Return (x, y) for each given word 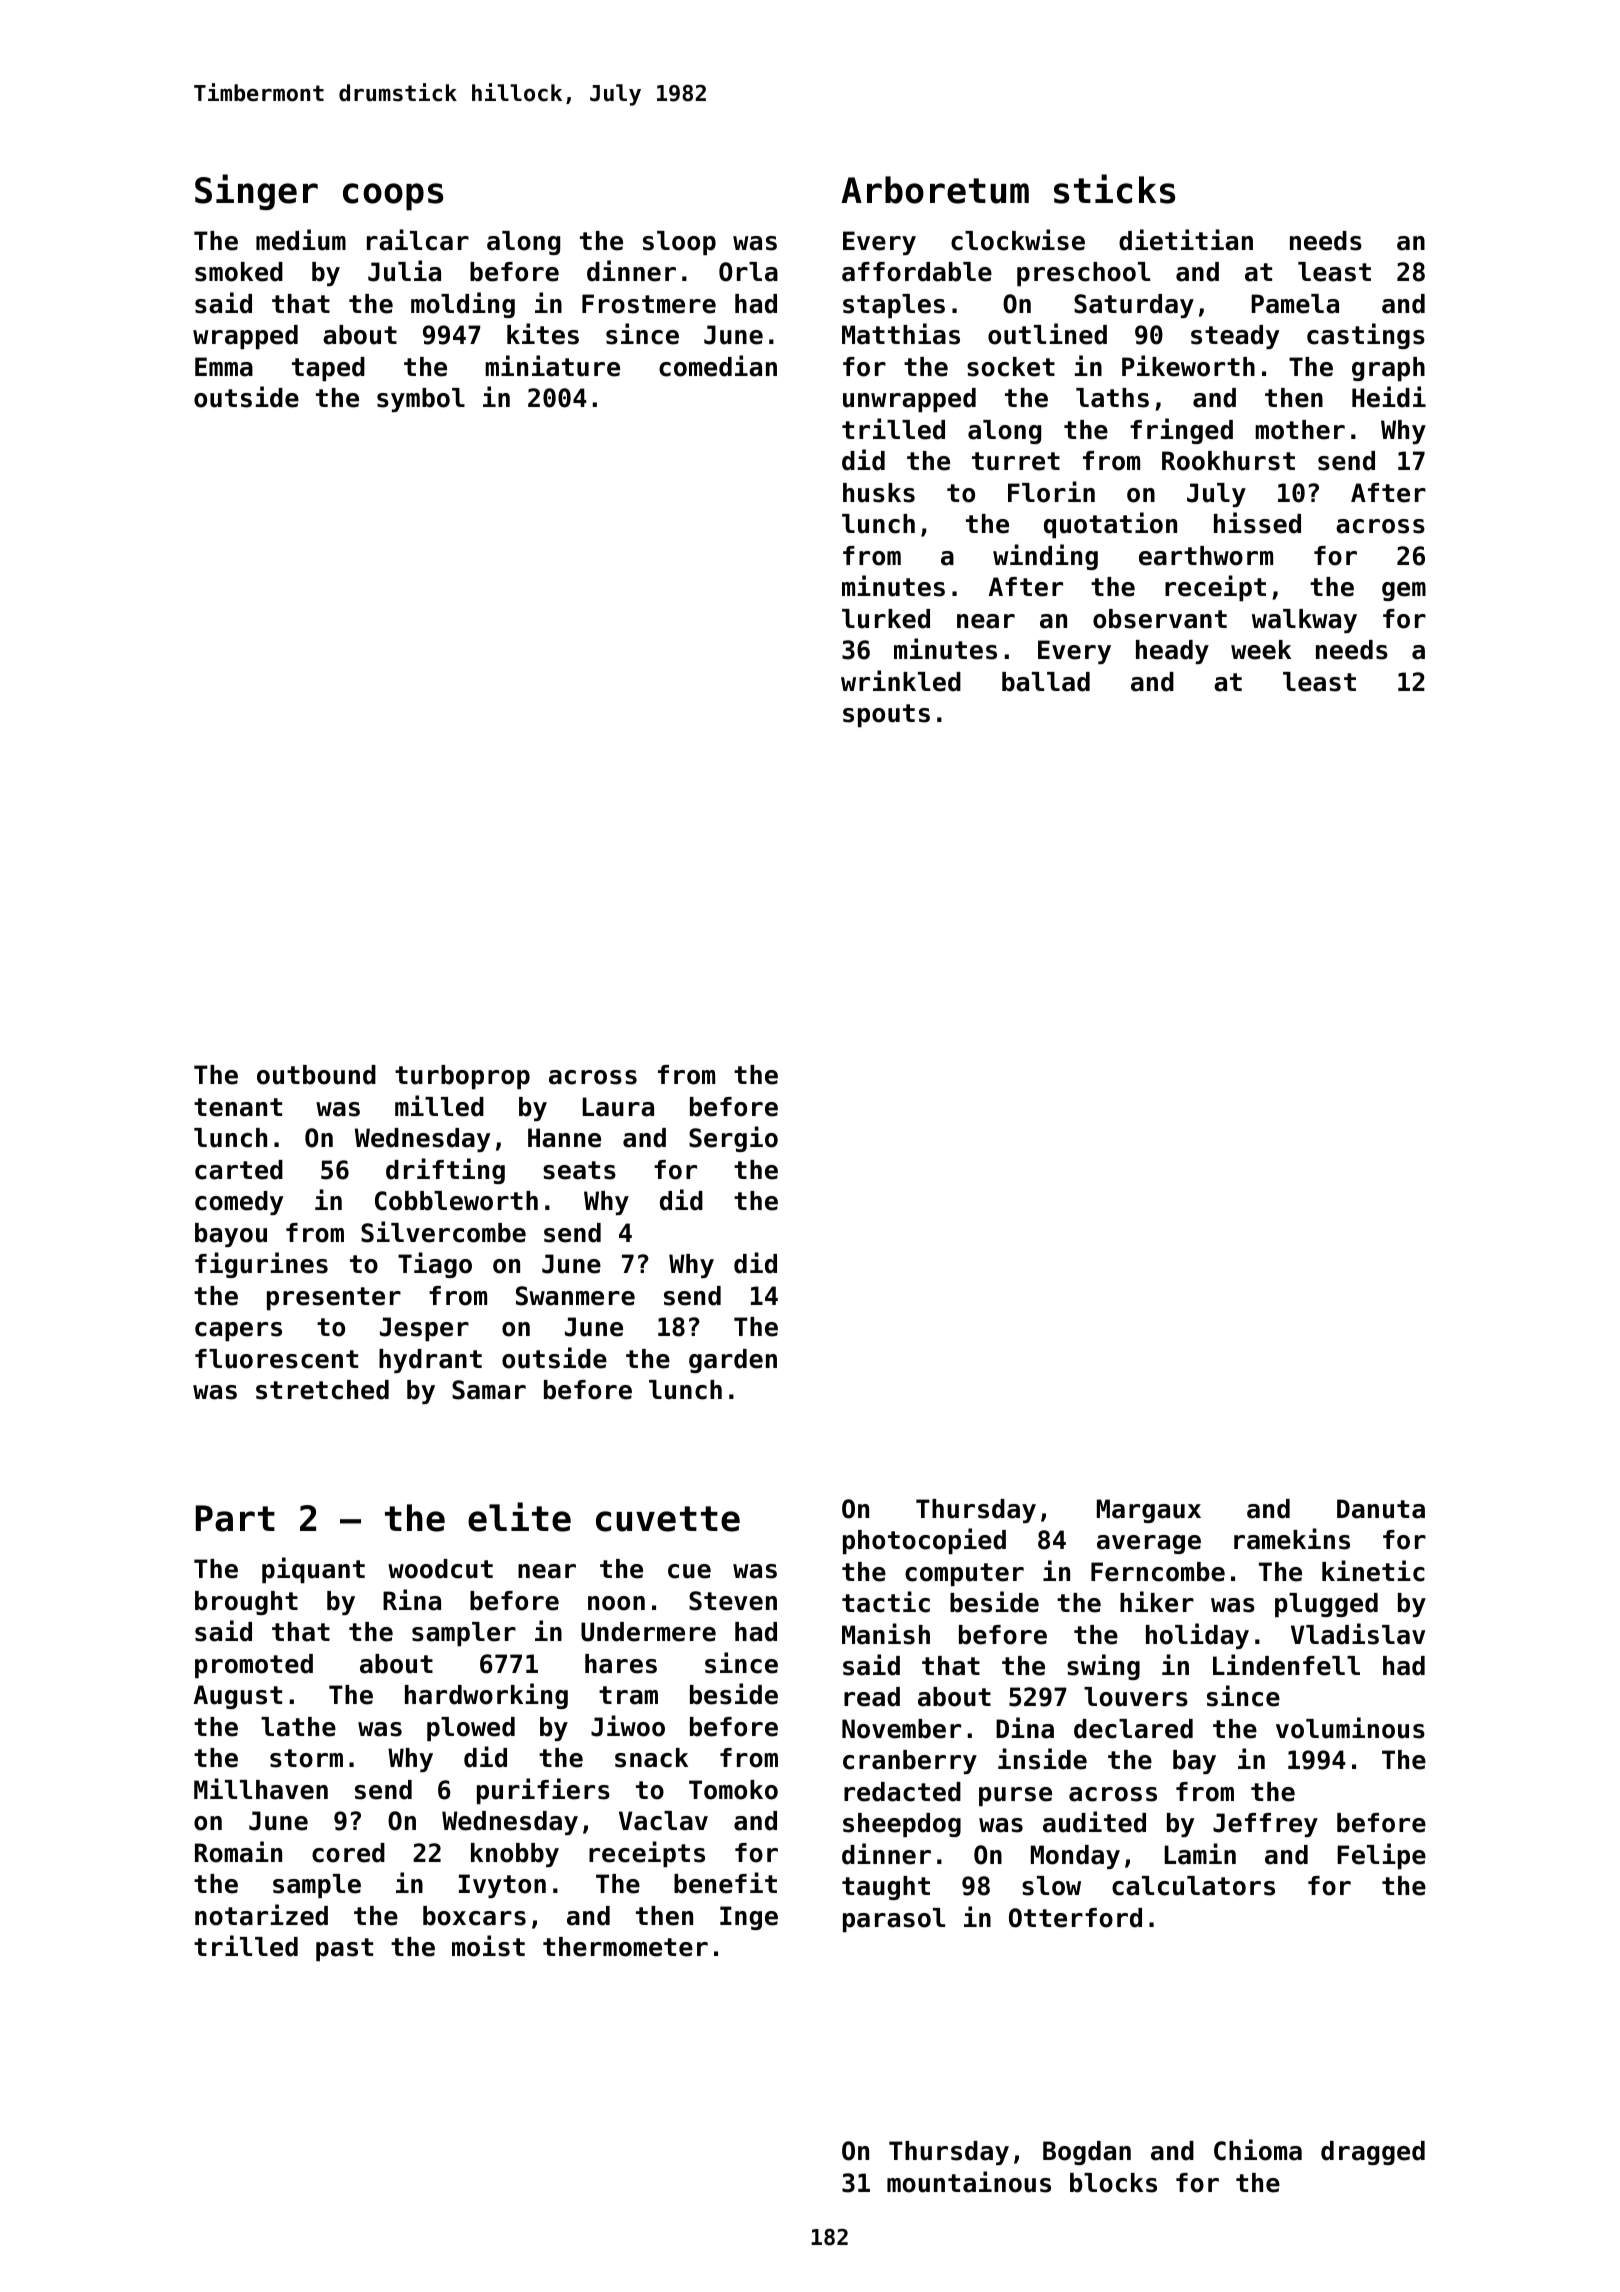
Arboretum (935, 190)
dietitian (1186, 240)
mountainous (969, 2182)
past (344, 1949)
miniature (552, 366)
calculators (1193, 1886)
